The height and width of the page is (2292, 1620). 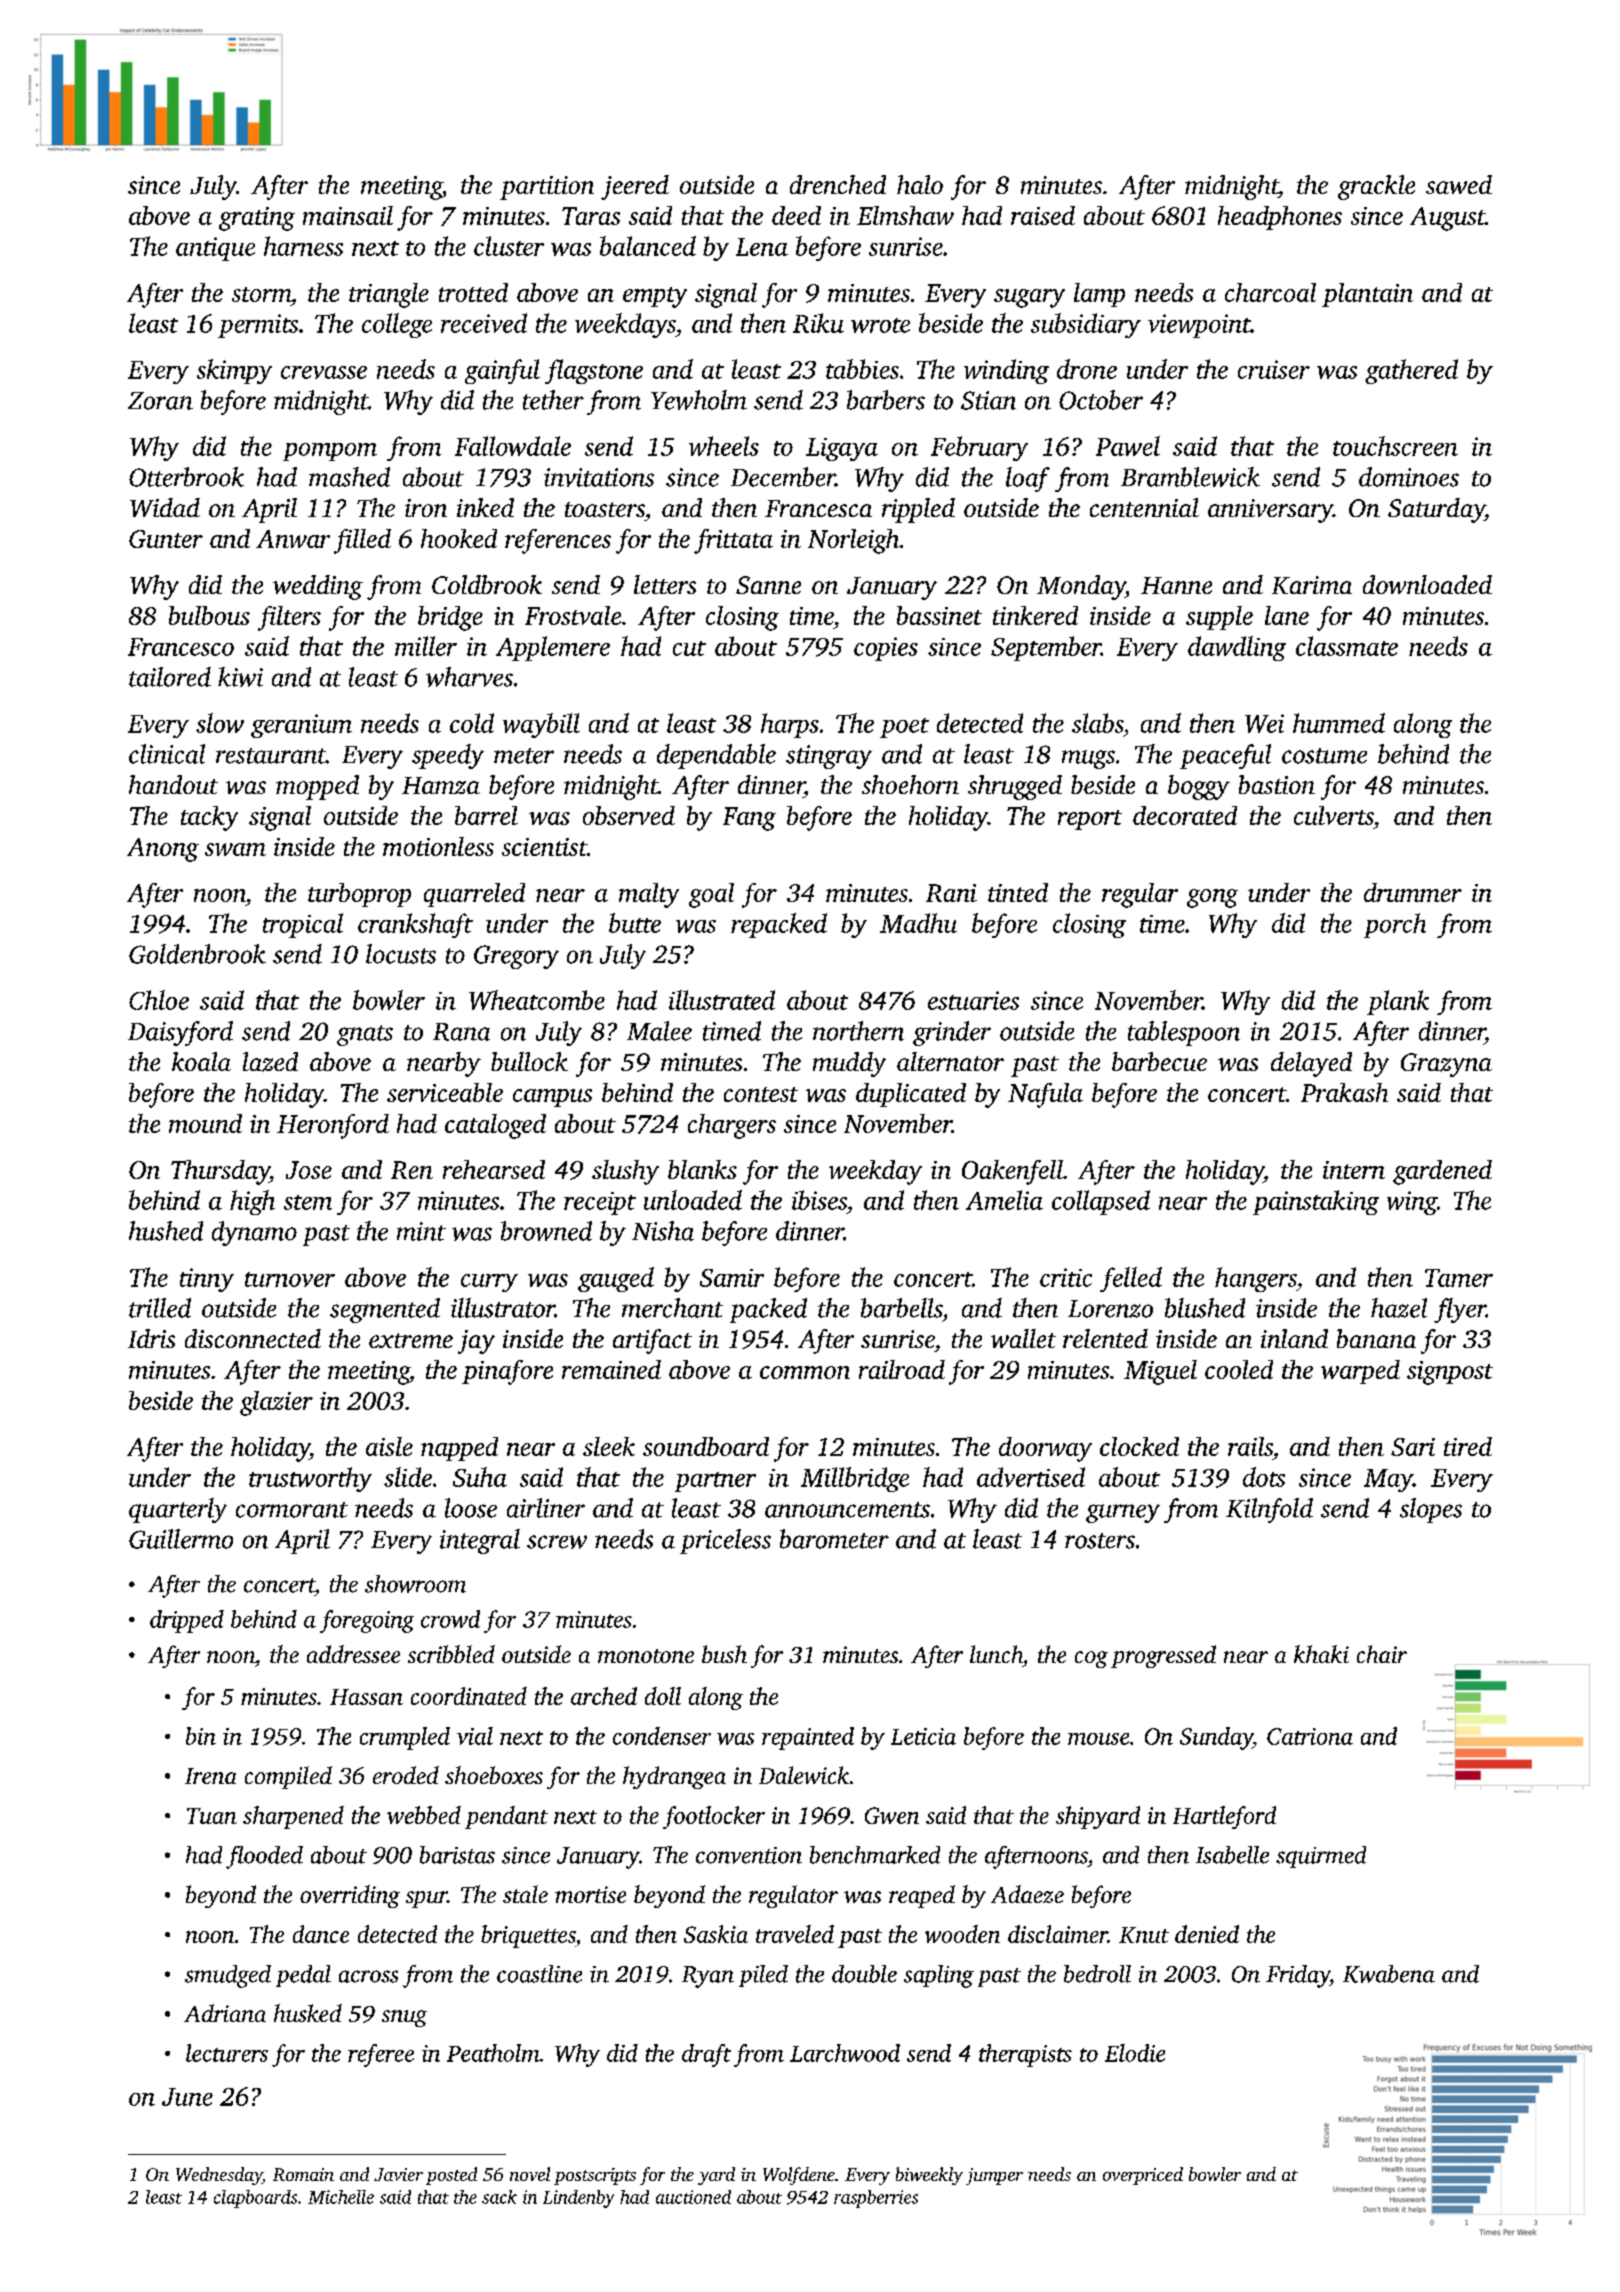 What do you see at coordinates (308, 2013) in the page?
I see `husked` at bounding box center [308, 2013].
